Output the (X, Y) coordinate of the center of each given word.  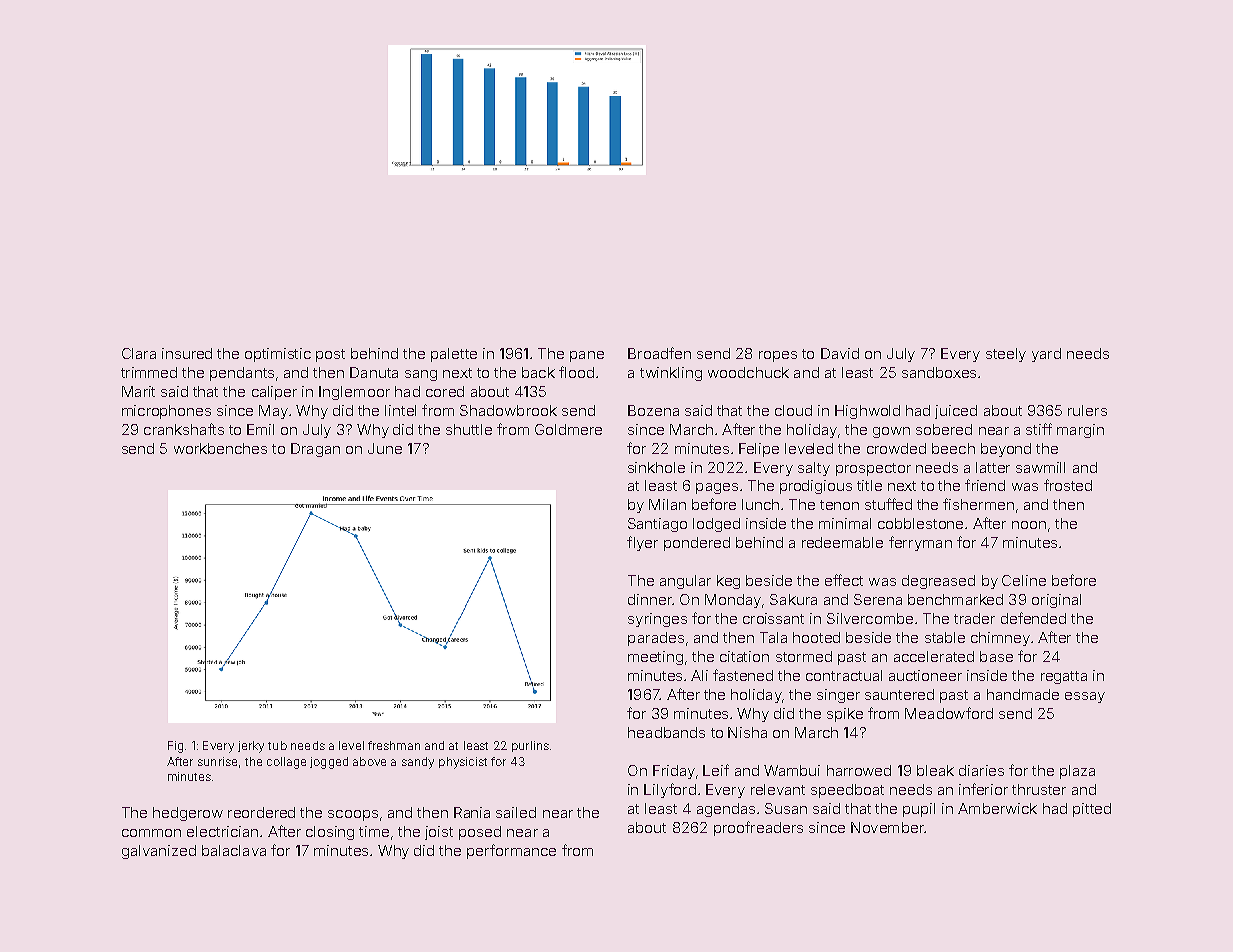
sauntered (899, 694)
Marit (138, 391)
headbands (666, 732)
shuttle (469, 429)
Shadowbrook (508, 410)
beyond (1006, 450)
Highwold (867, 412)
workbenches (220, 448)
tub (277, 745)
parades (656, 639)
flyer (642, 543)
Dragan (315, 450)
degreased (938, 582)
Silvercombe (870, 618)
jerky (251, 747)
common (151, 833)
